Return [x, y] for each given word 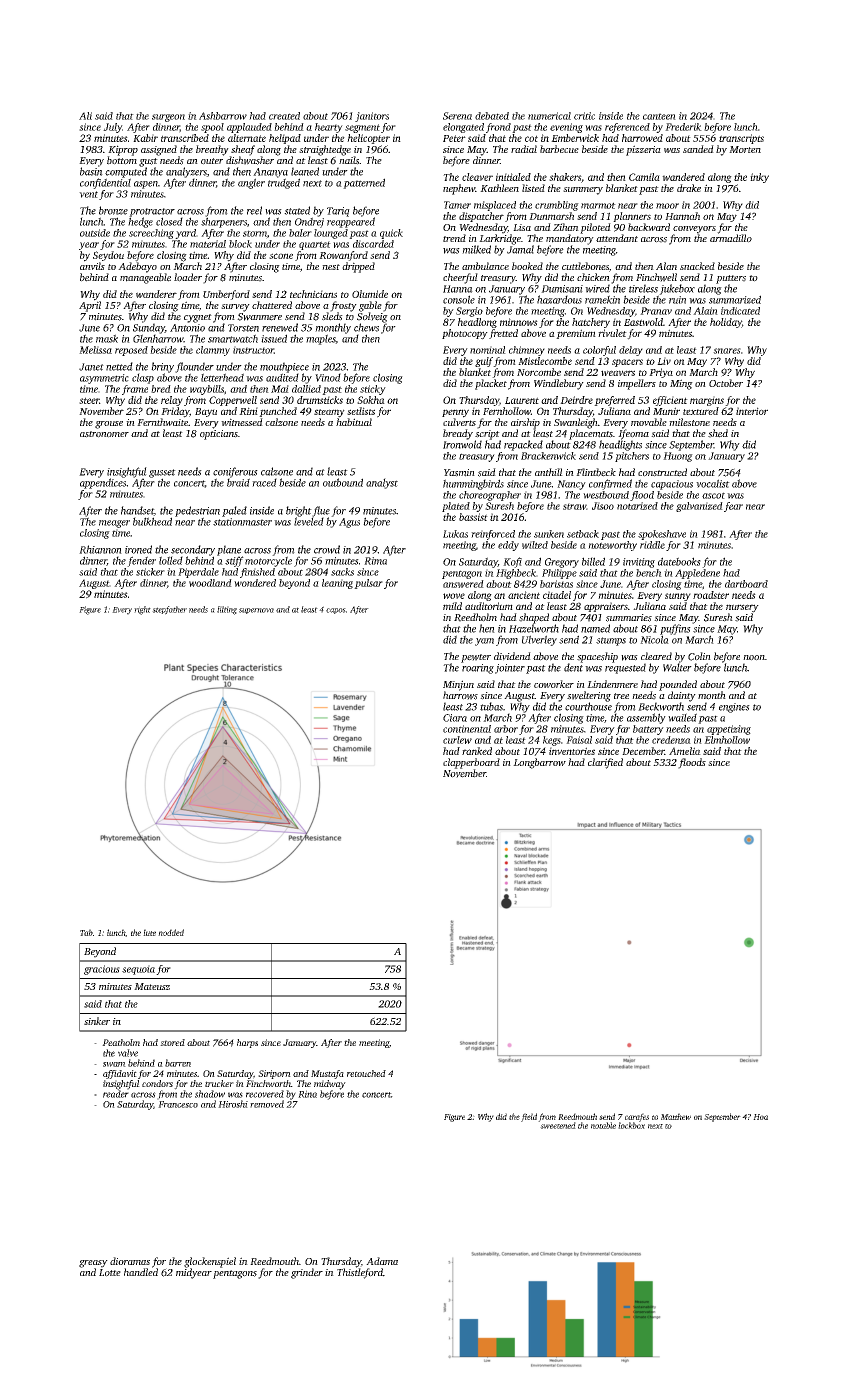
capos [336, 611]
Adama [382, 1261]
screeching [151, 234]
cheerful [460, 278]
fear [733, 507]
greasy [93, 1264]
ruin [677, 300]
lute [149, 932]
